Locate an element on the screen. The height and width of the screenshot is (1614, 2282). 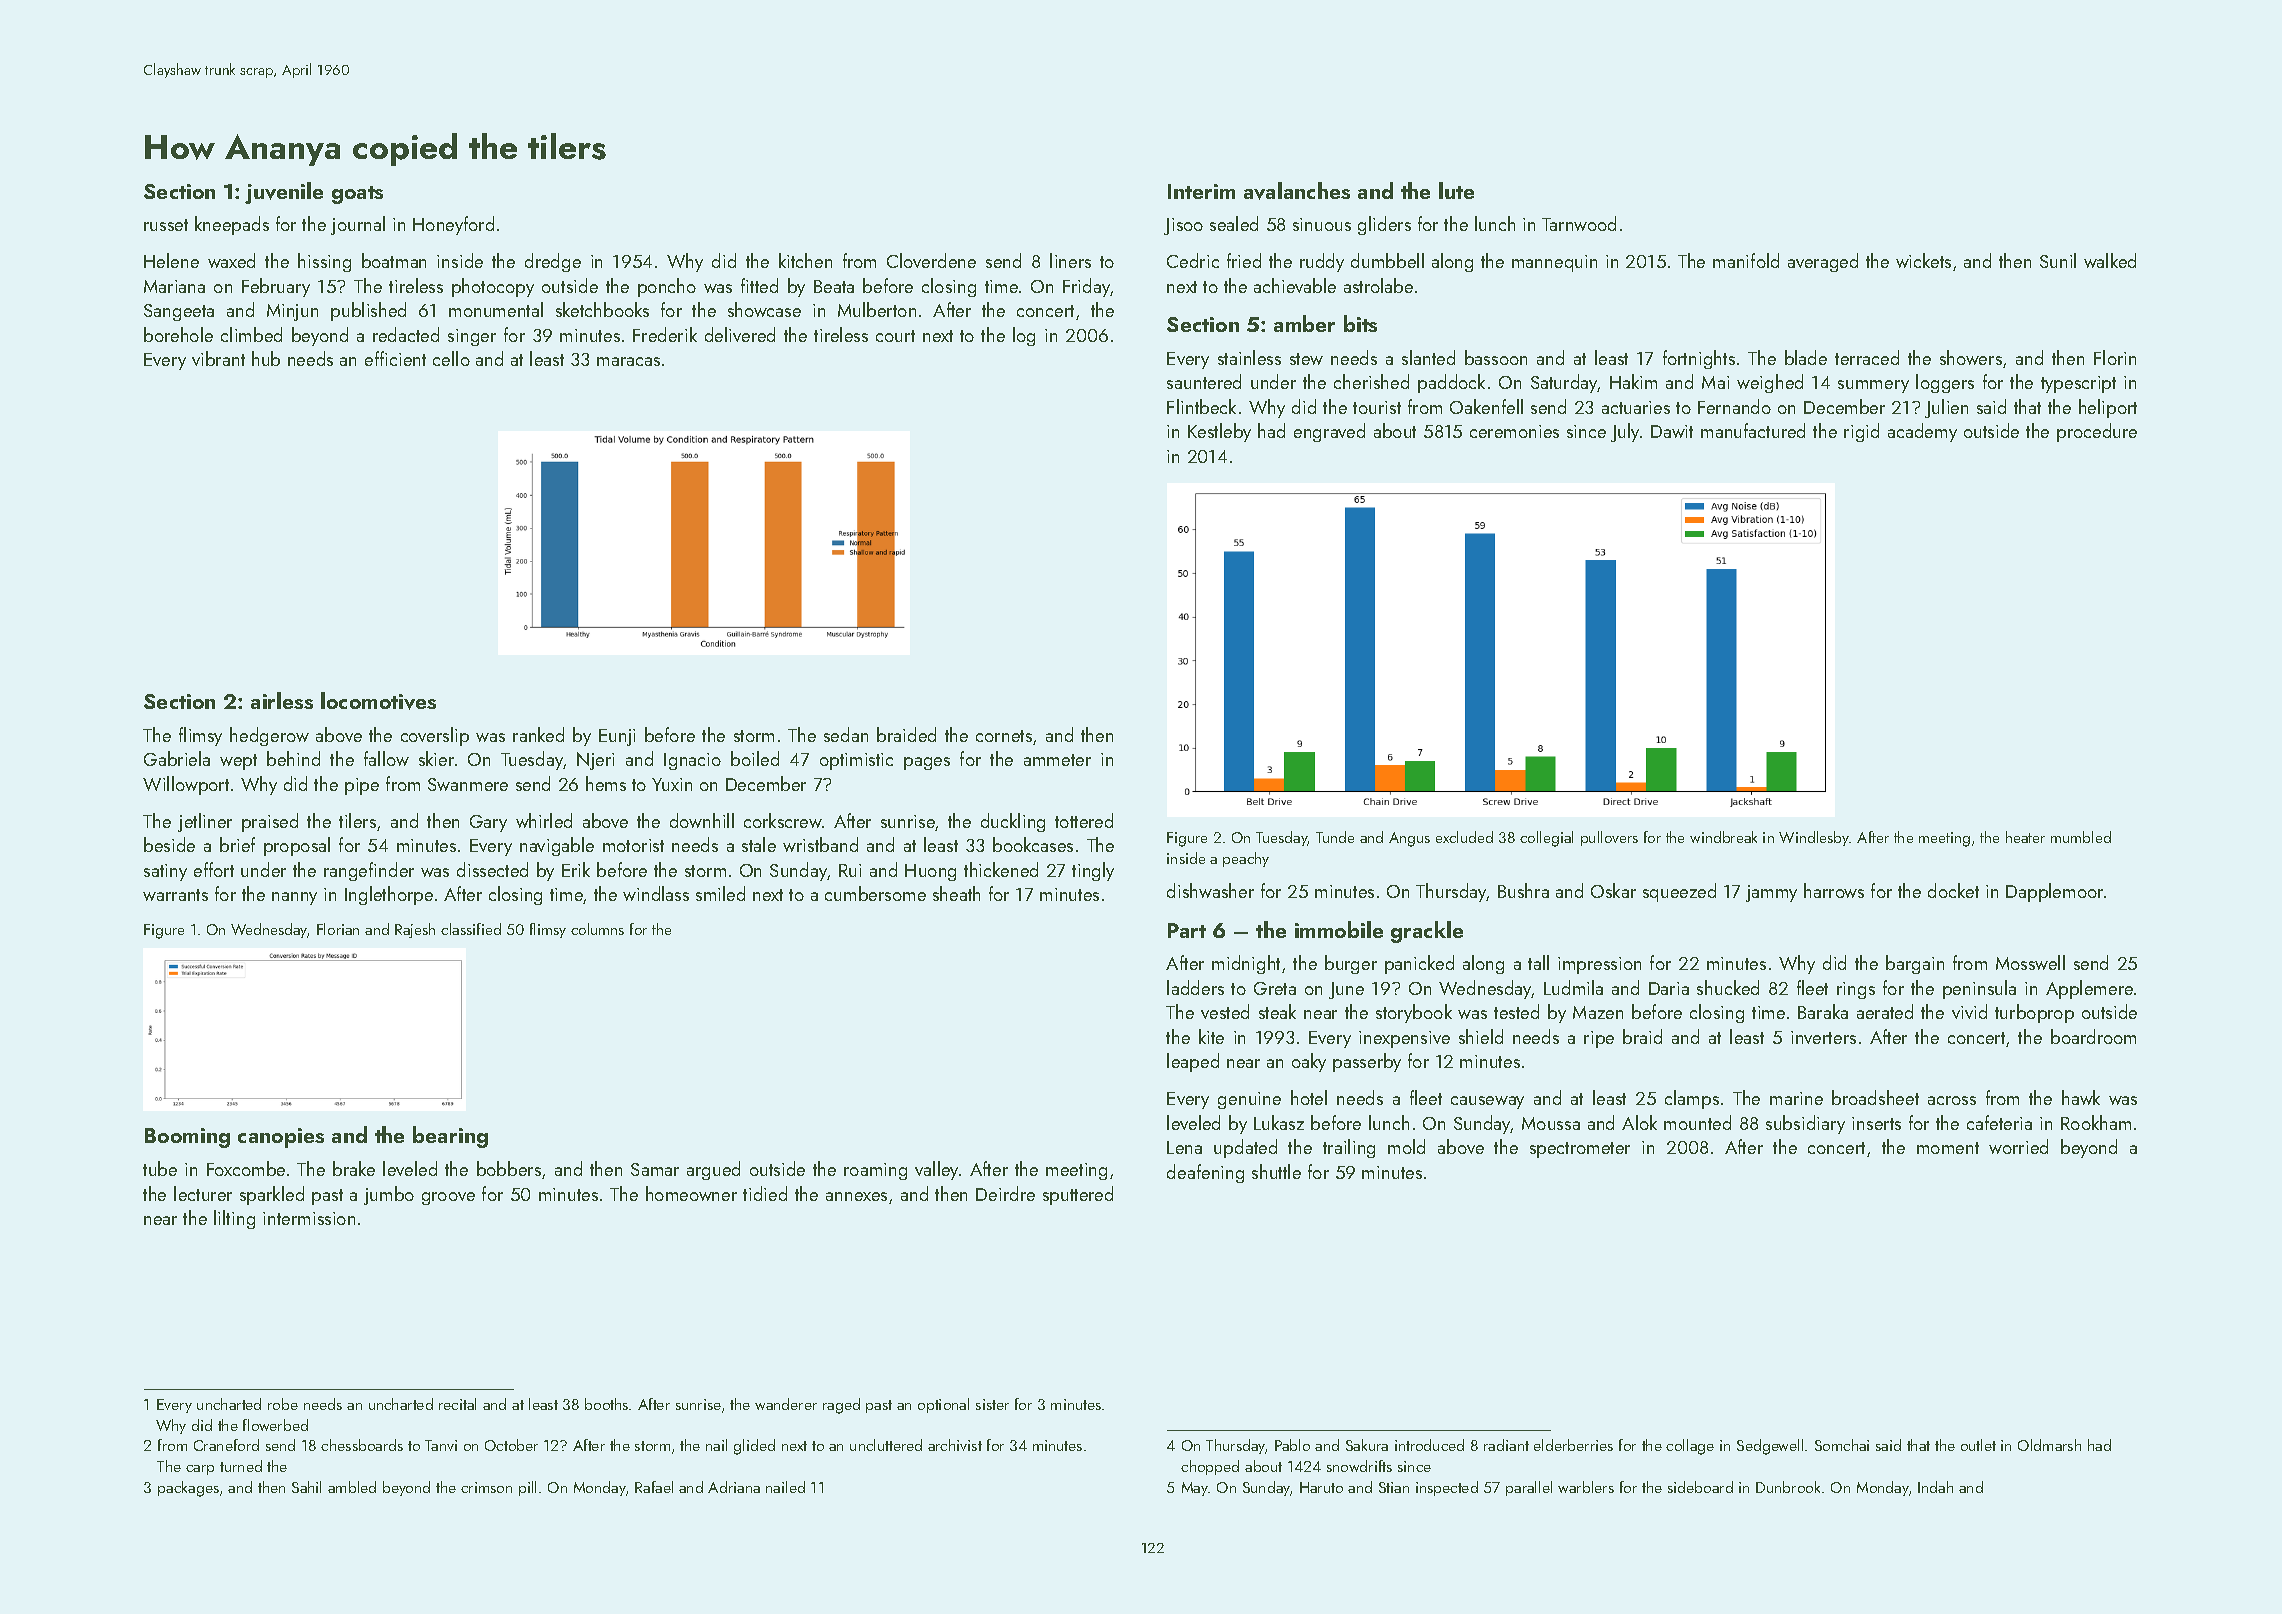
Honeyford is located at coordinates (453, 225).
